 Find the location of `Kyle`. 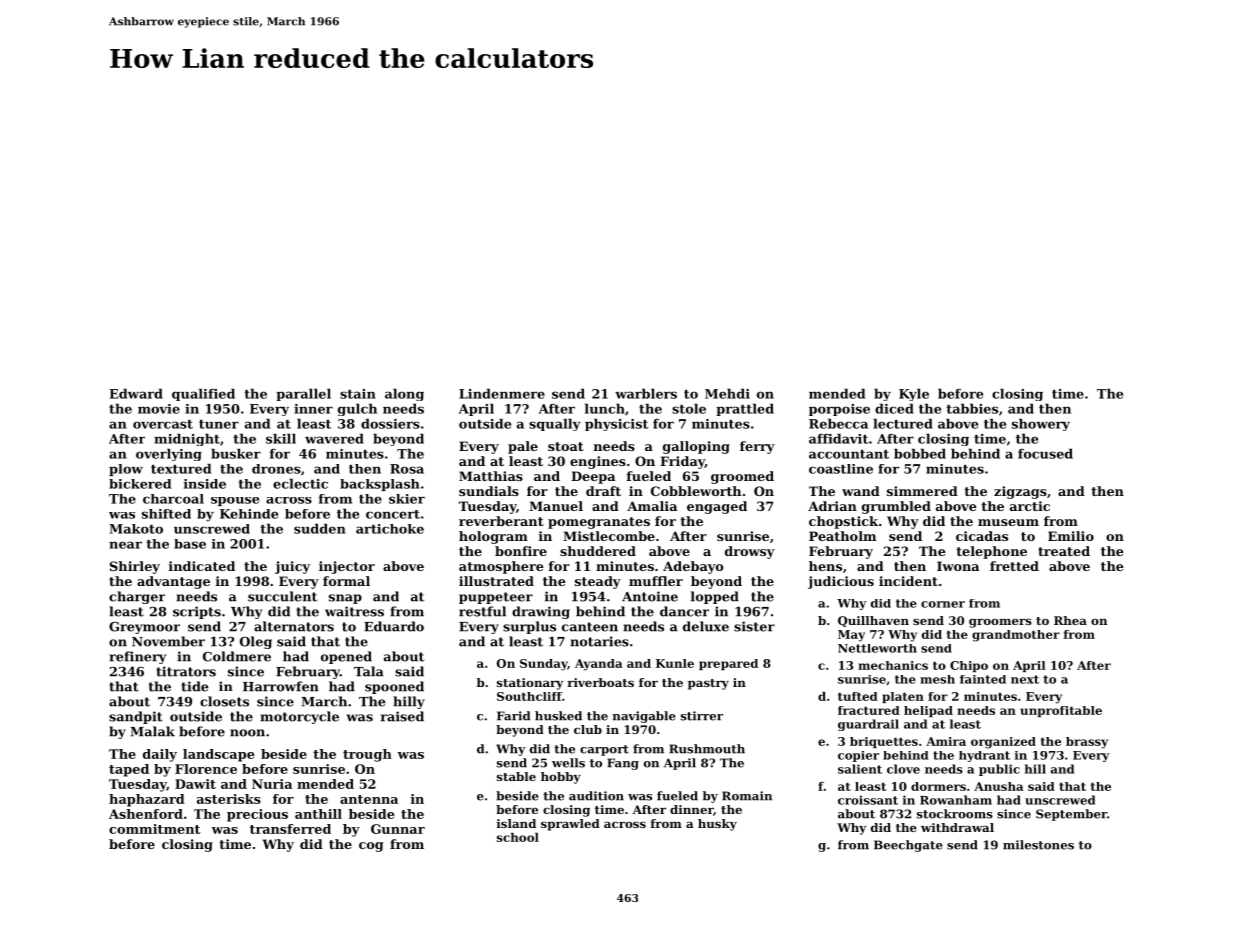

Kyle is located at coordinates (914, 394).
